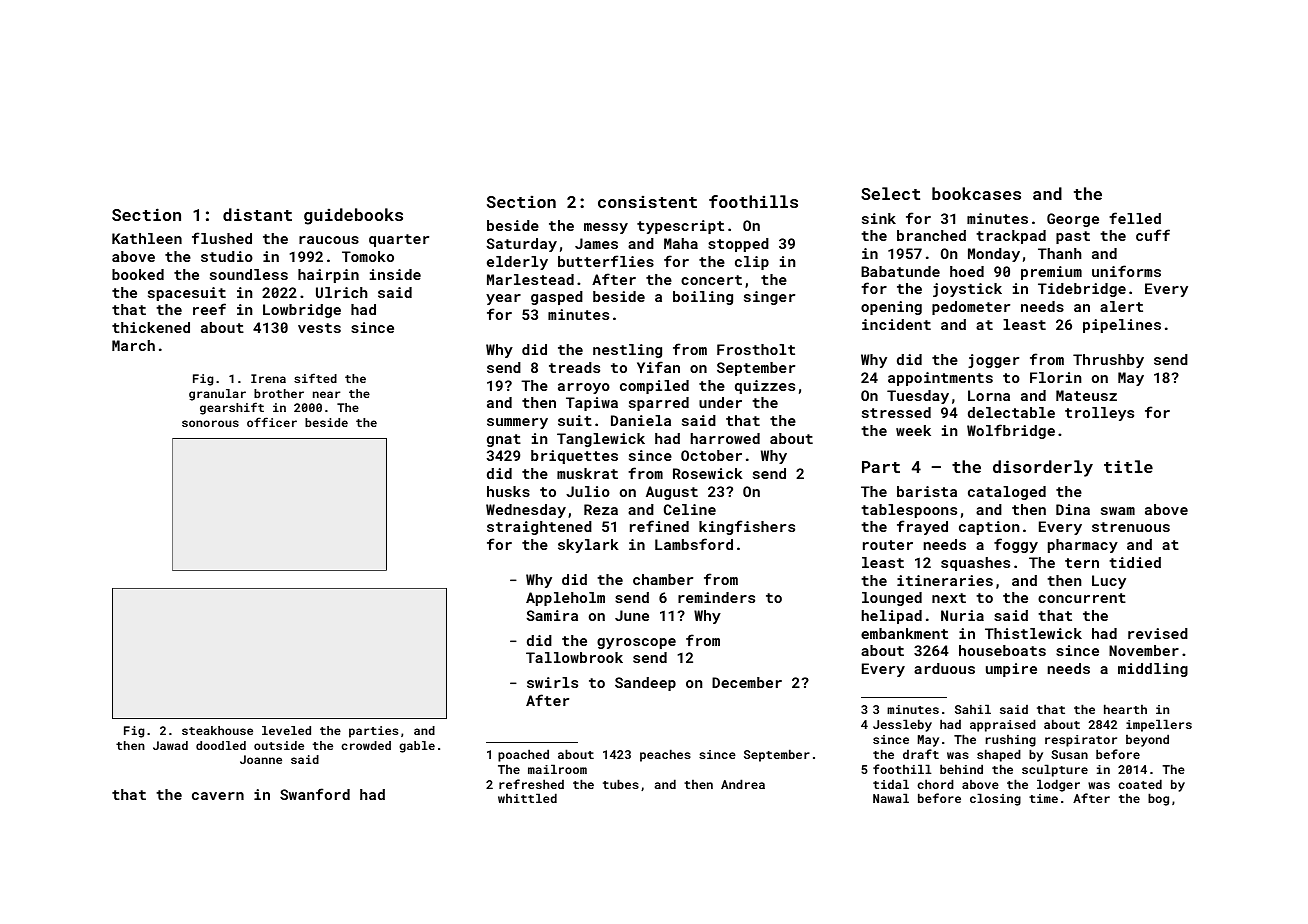 This screenshot has height=924, width=1308. I want to click on officer, so click(272, 422).
